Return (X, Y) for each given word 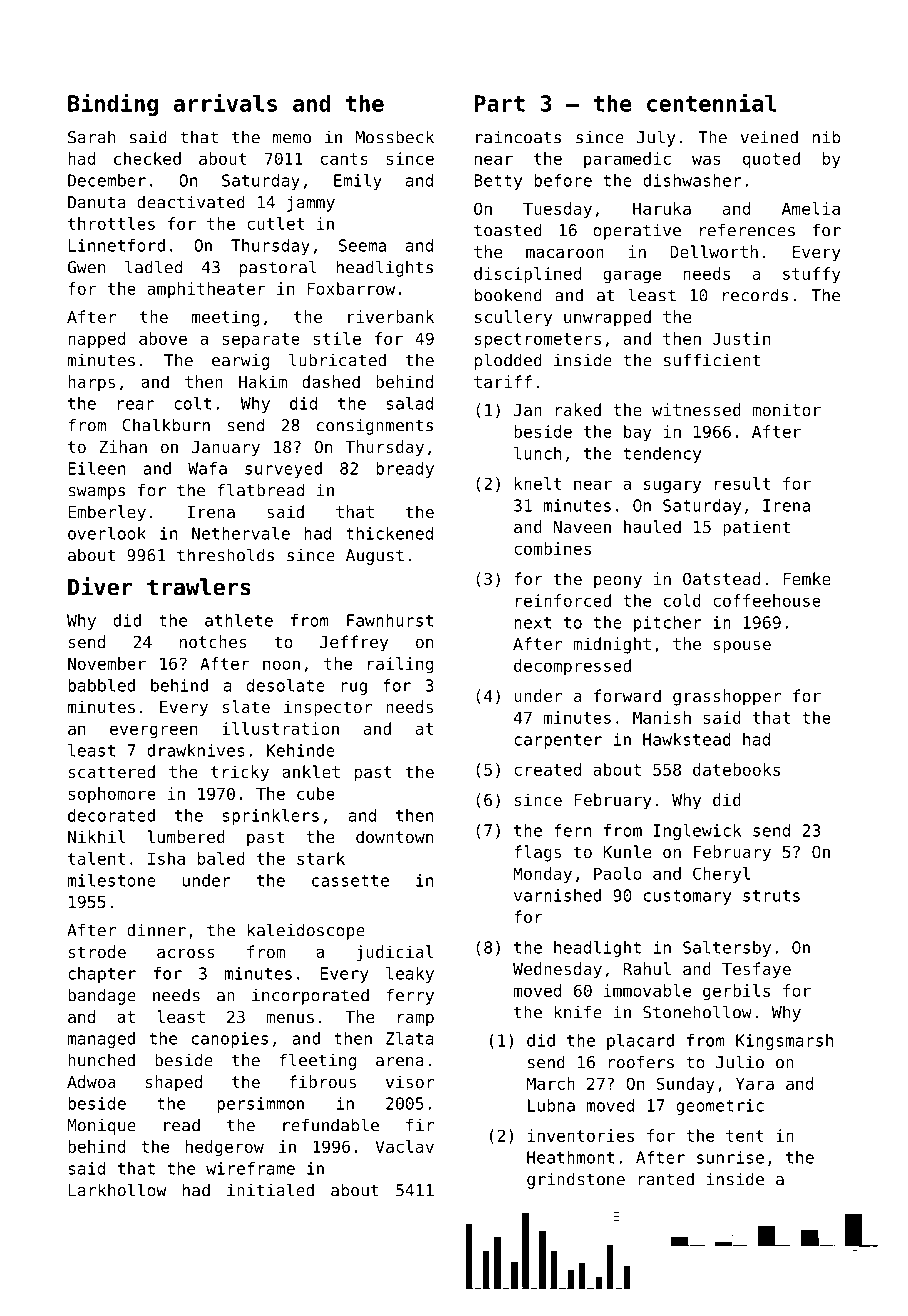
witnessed (696, 409)
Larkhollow (117, 1190)
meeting (225, 318)
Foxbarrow (351, 288)
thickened (389, 533)
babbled (101, 685)
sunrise (730, 1157)
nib (826, 137)
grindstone (576, 1180)
